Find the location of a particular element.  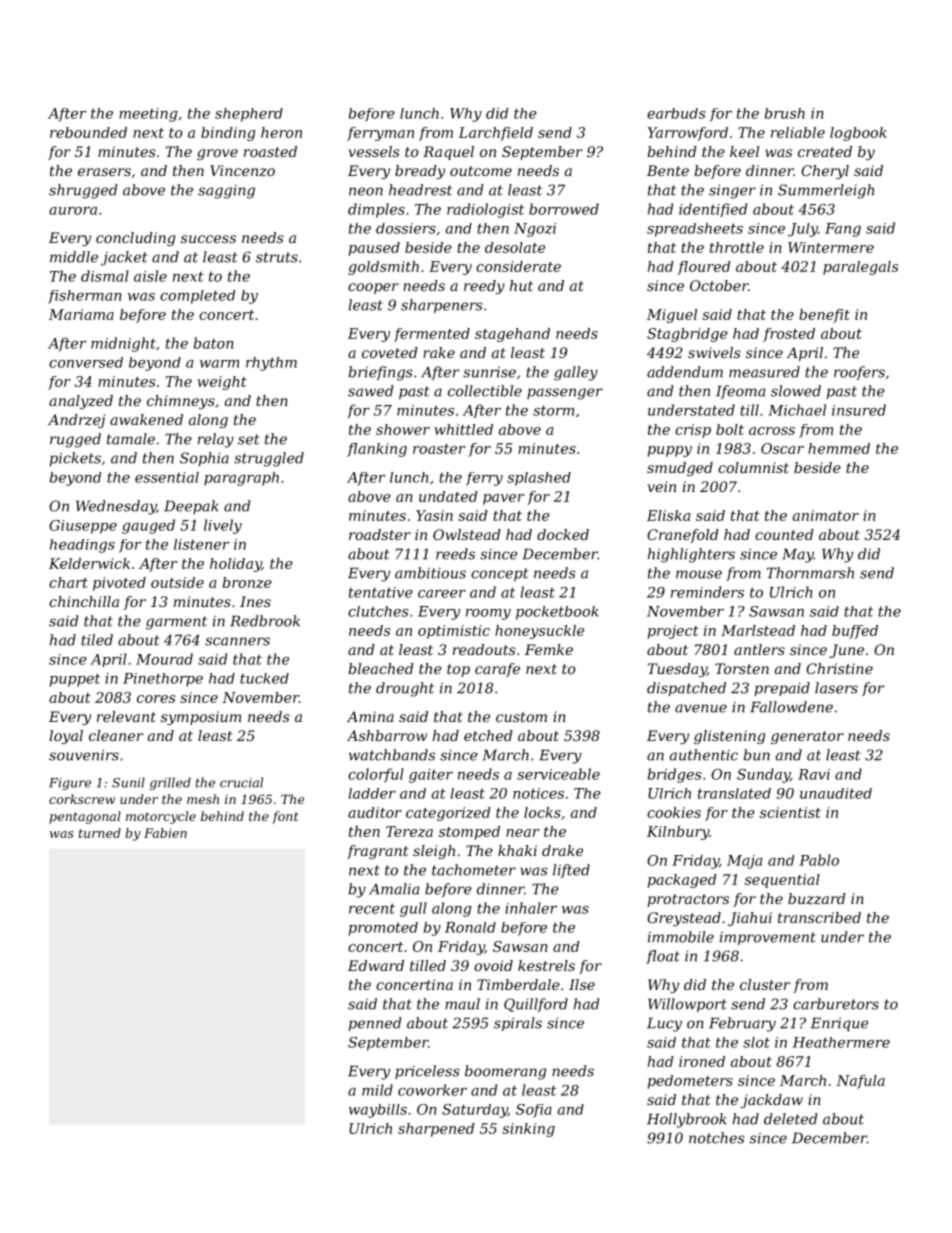

pocketbook is located at coordinates (557, 613).
